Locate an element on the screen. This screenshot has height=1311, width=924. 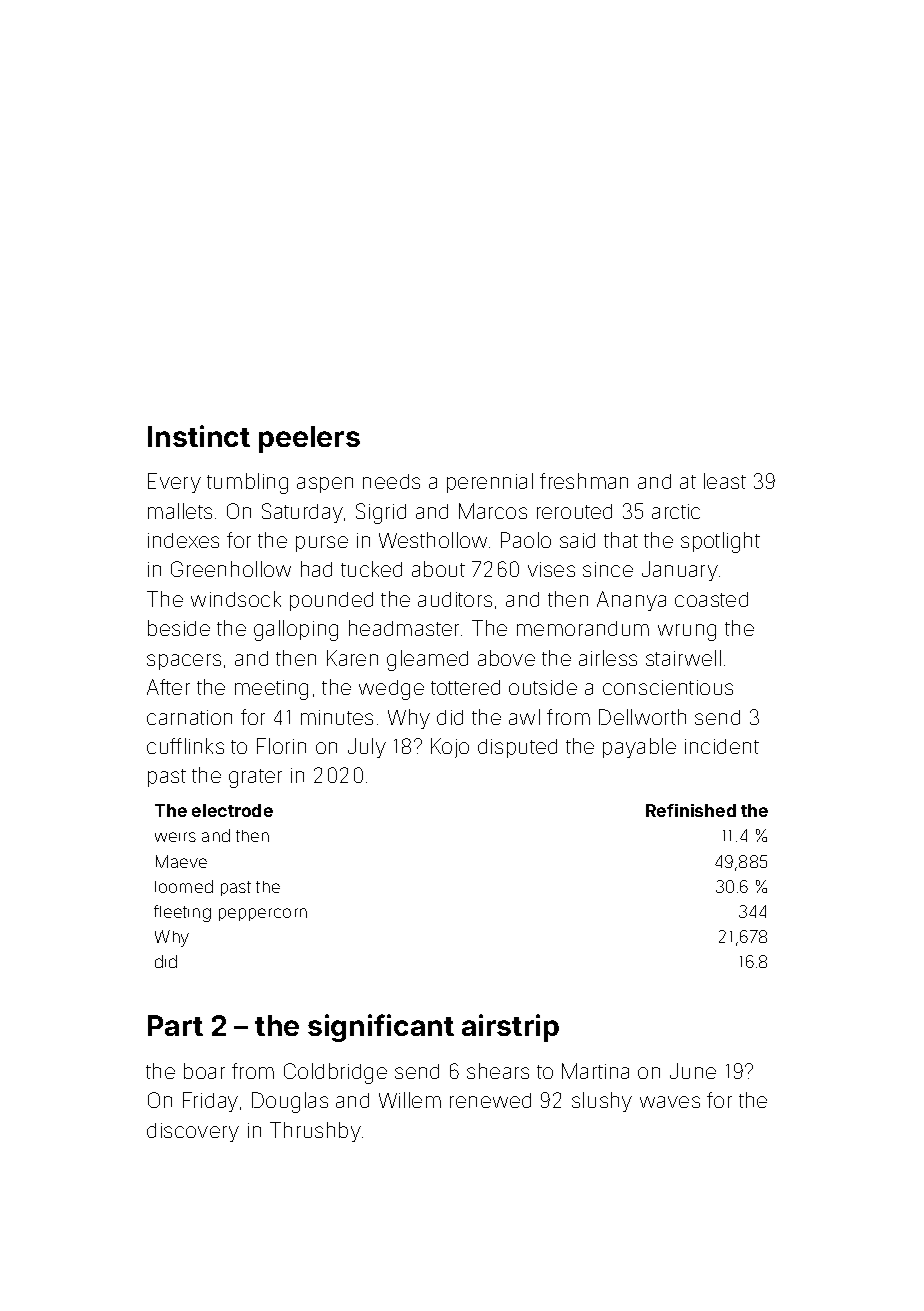
peelers is located at coordinates (309, 439).
